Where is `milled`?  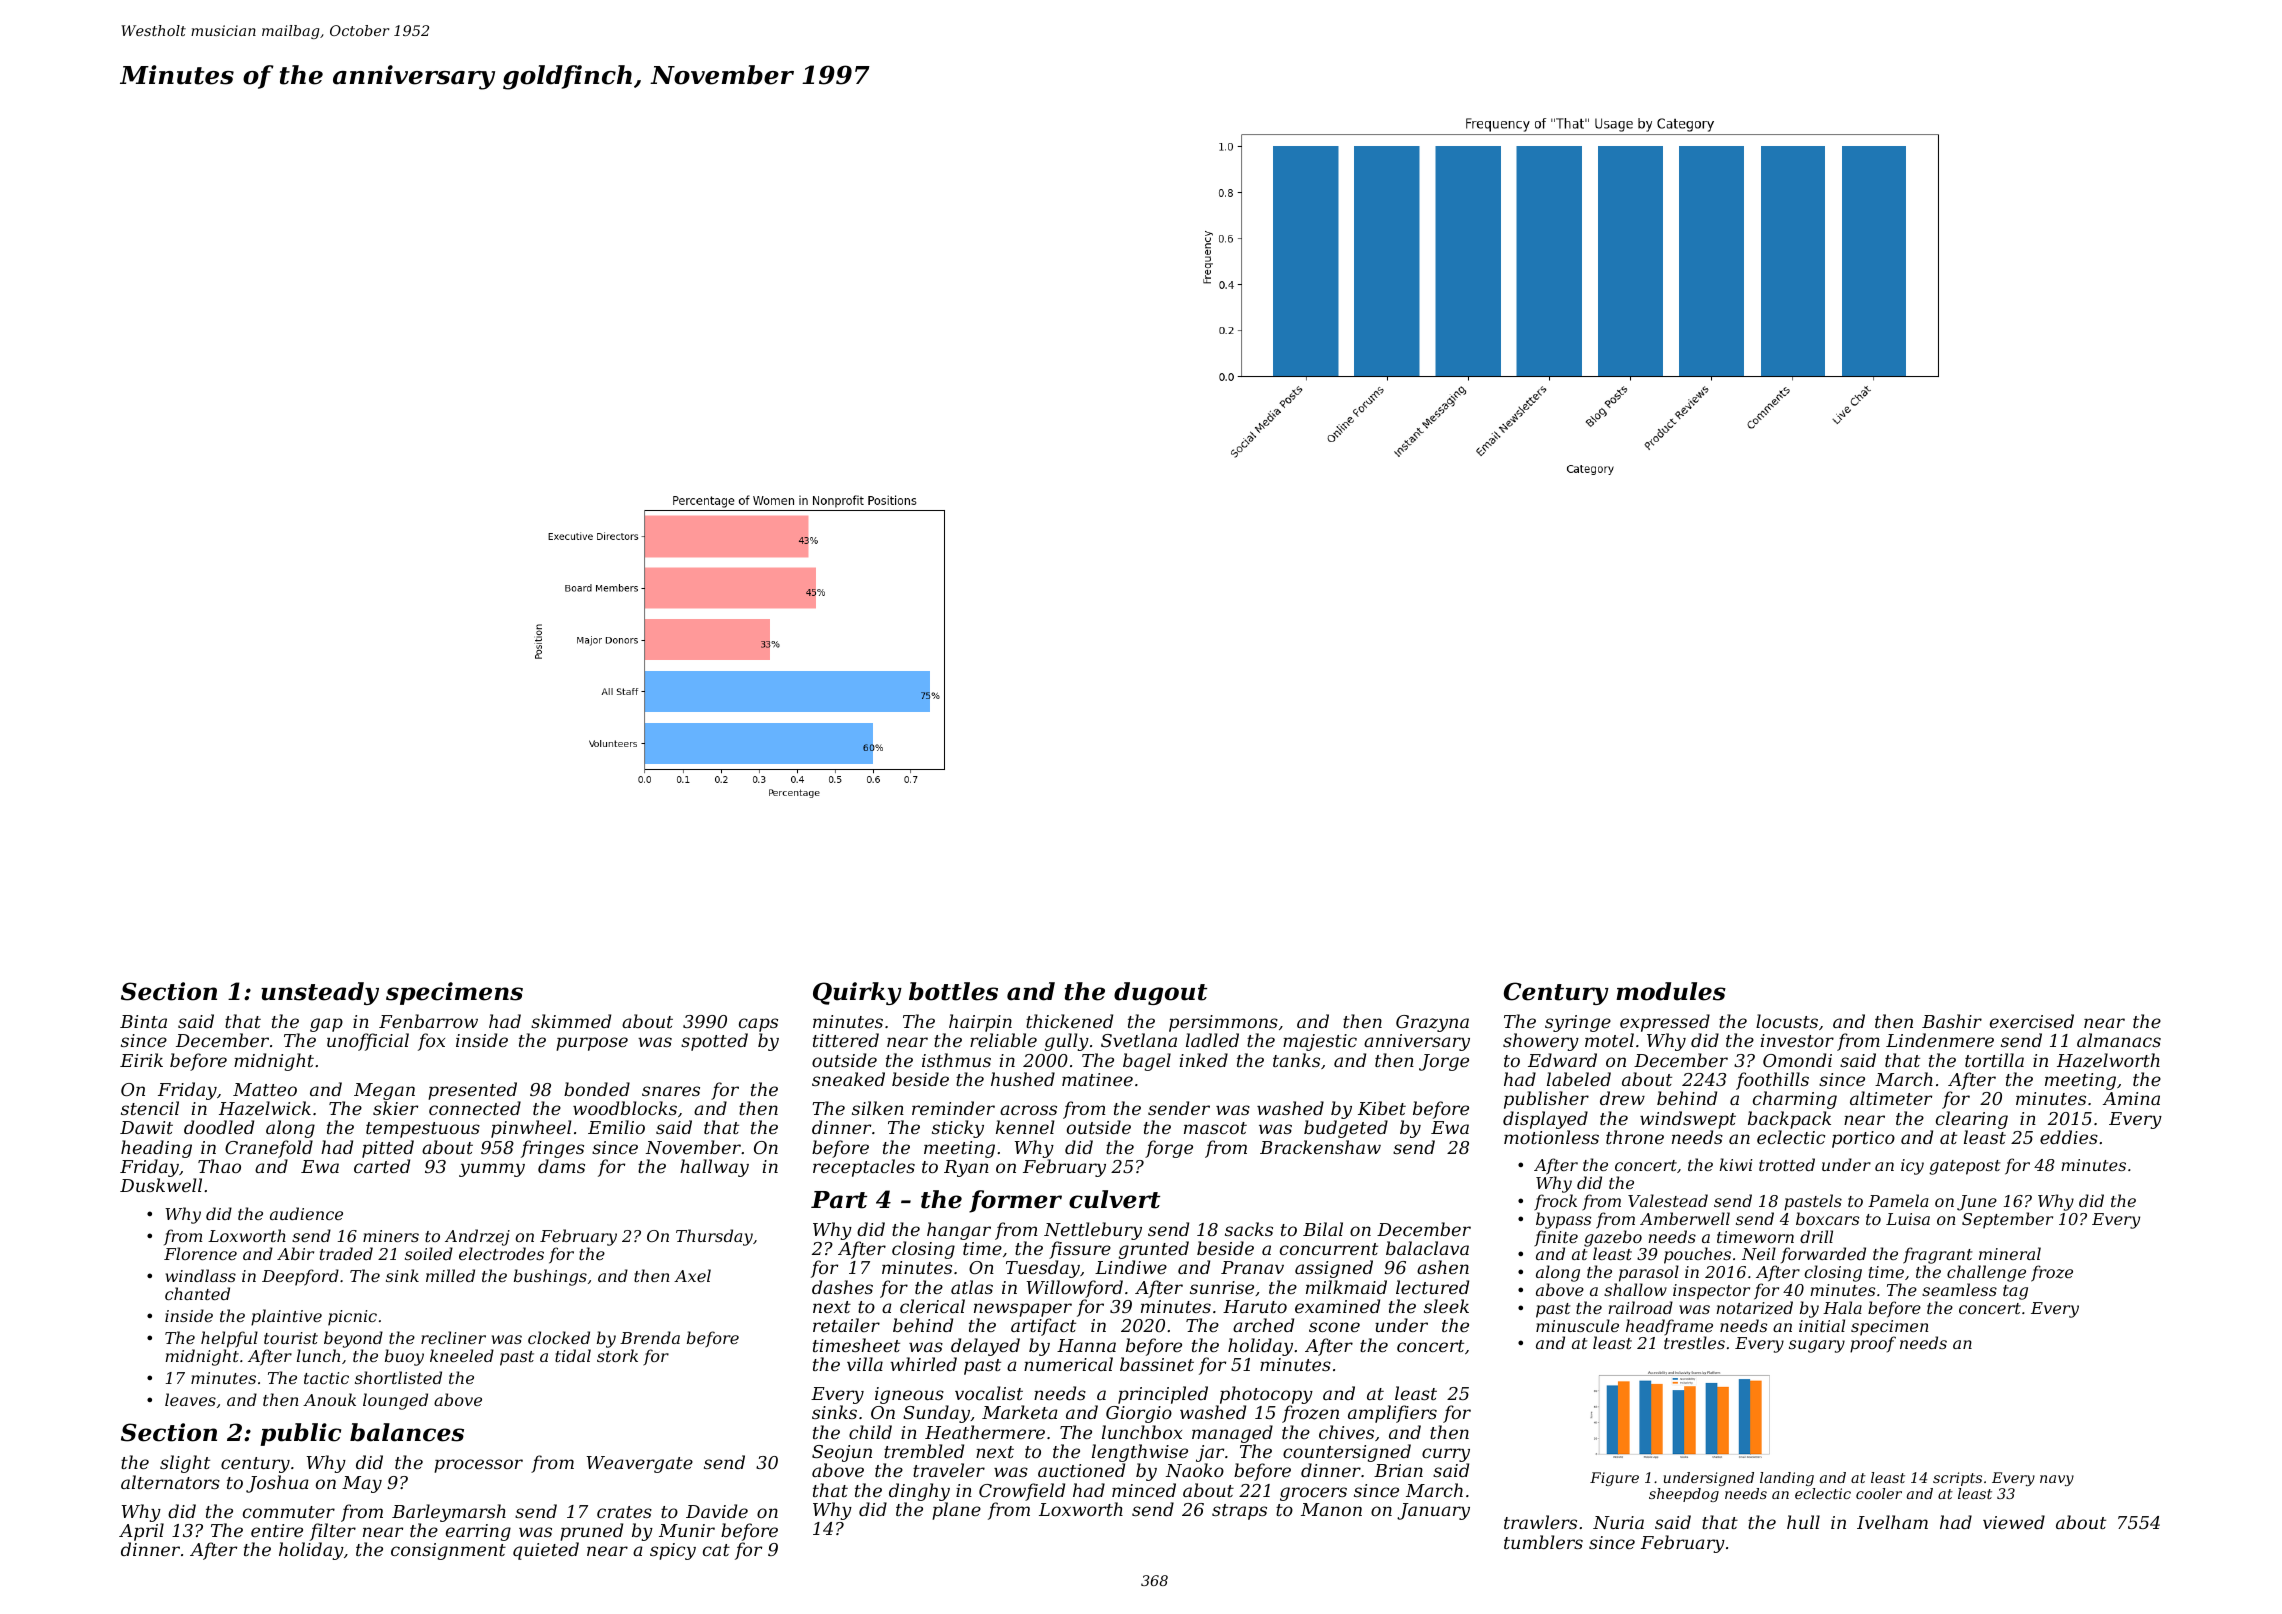 milled is located at coordinates (450, 1275).
